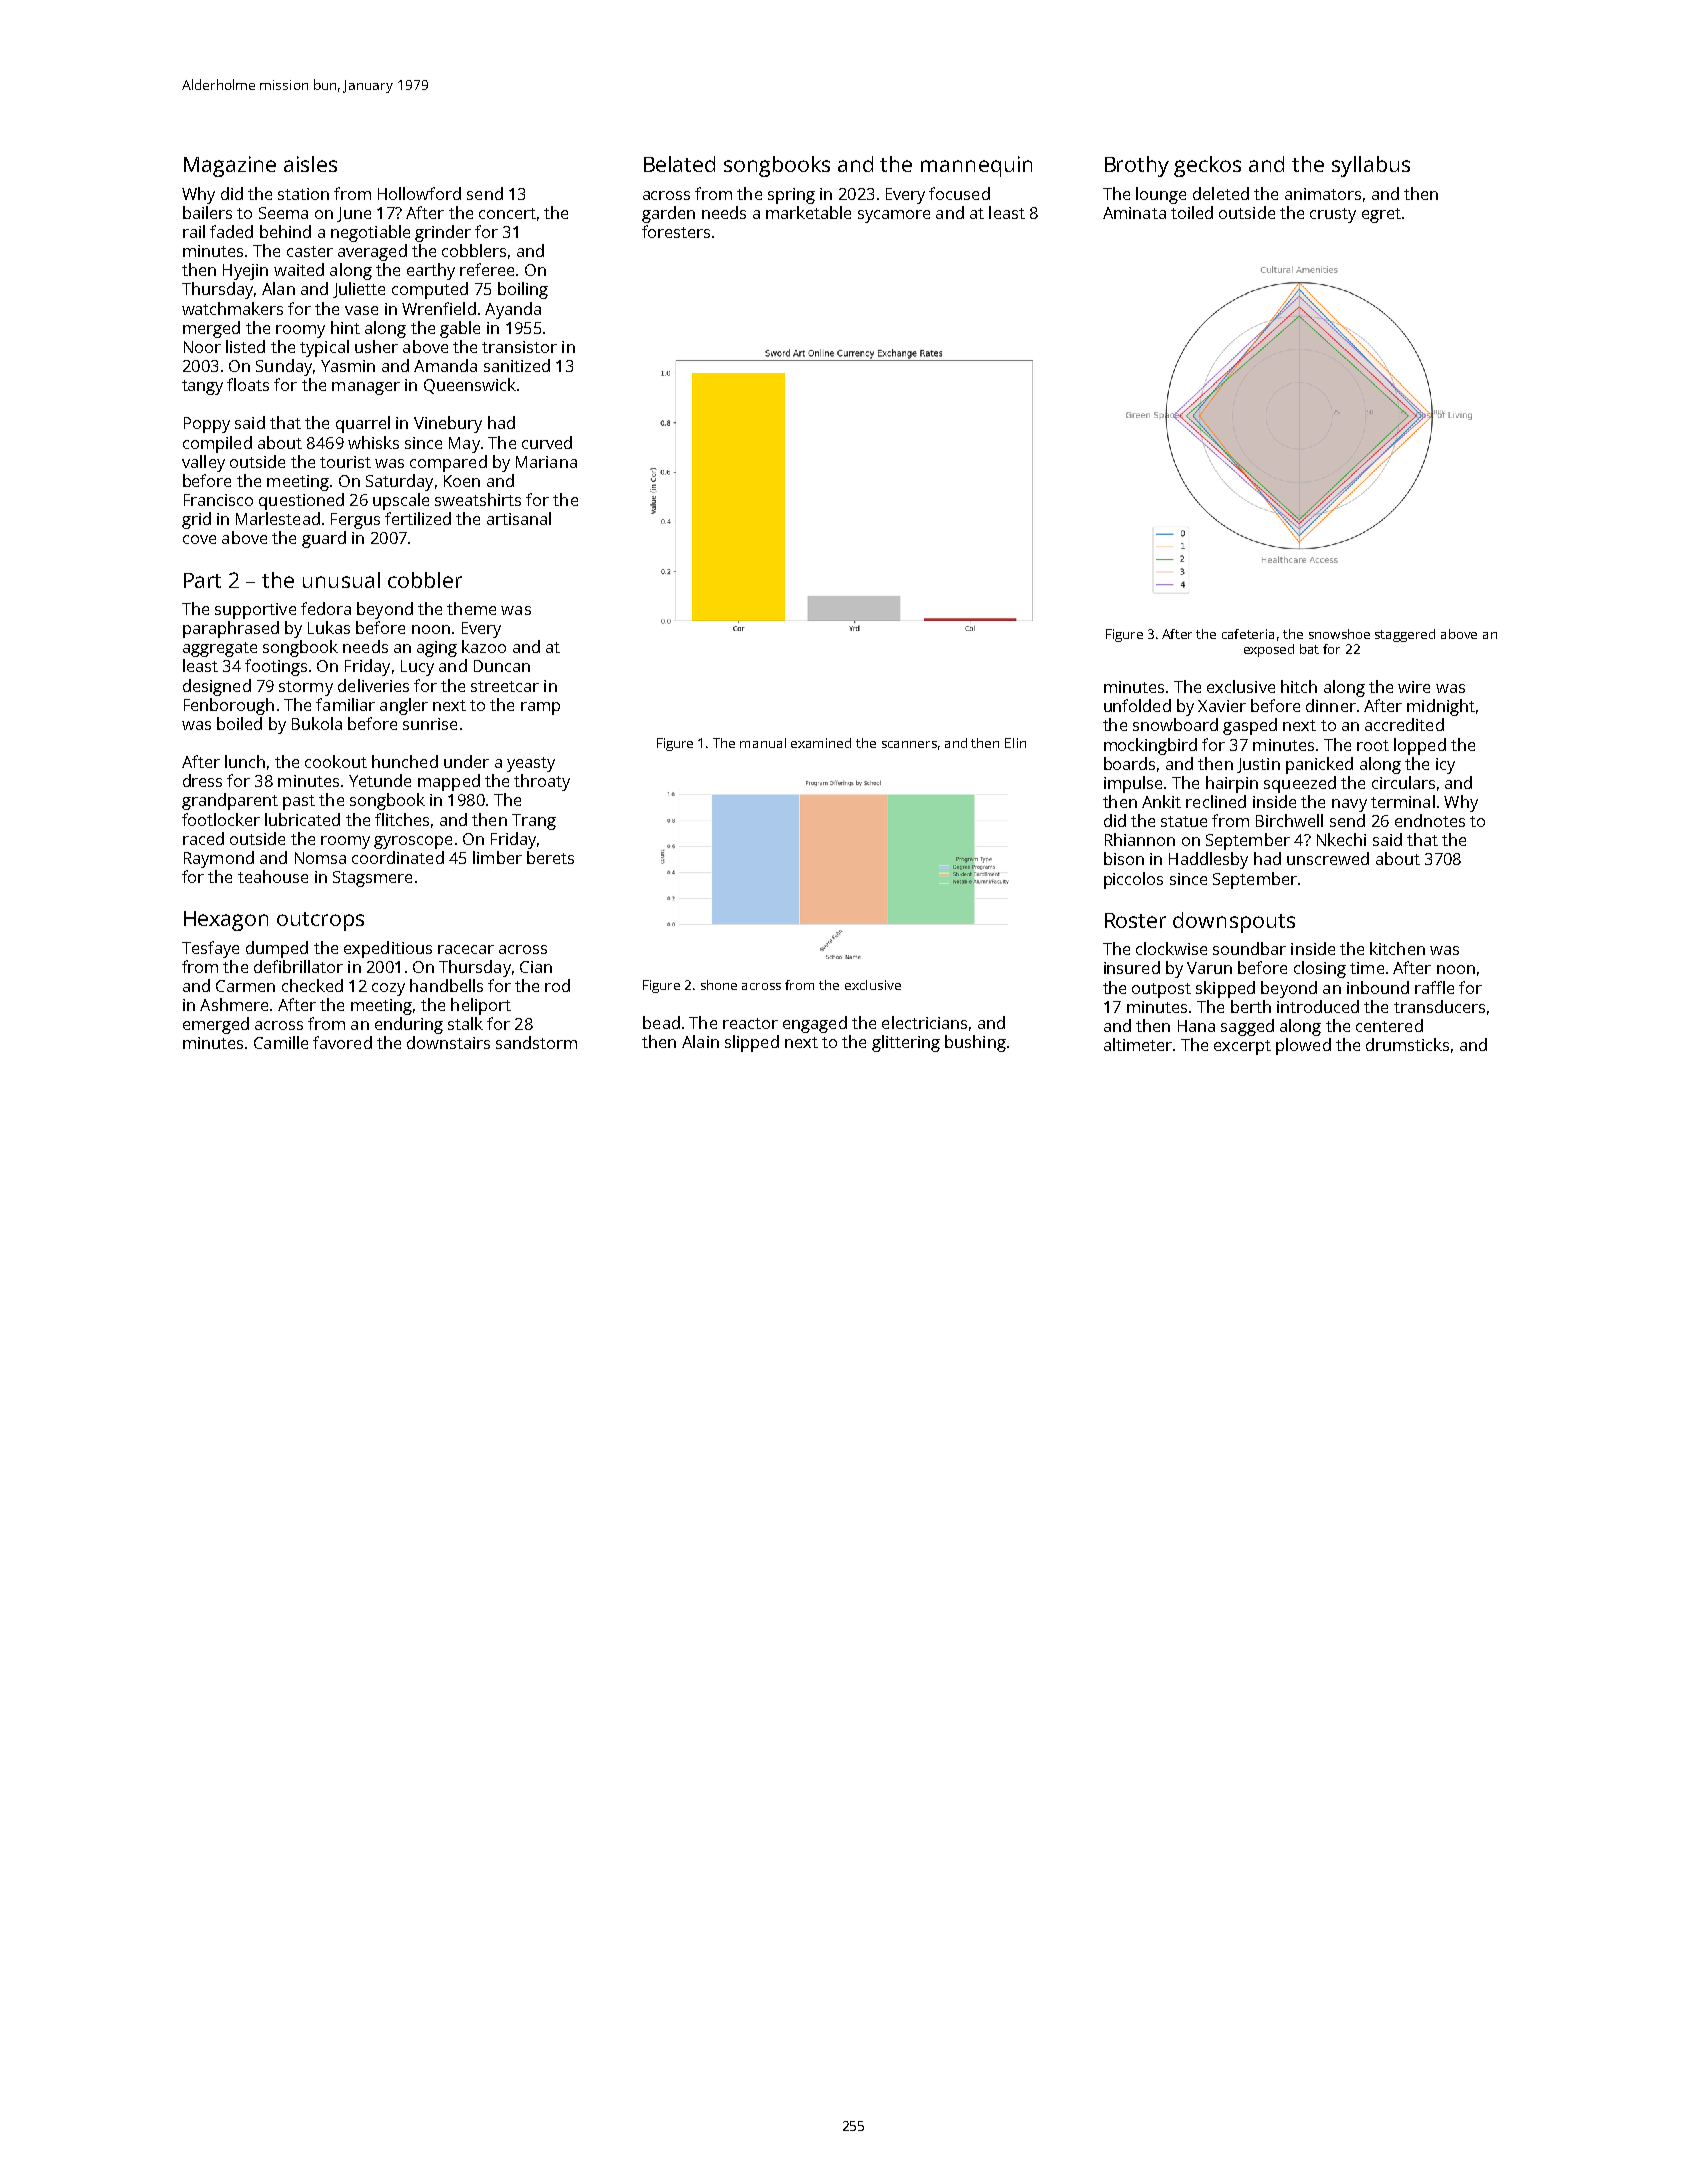  Describe the element at coordinates (1135, 920) in the screenshot. I see `Roster` at that location.
